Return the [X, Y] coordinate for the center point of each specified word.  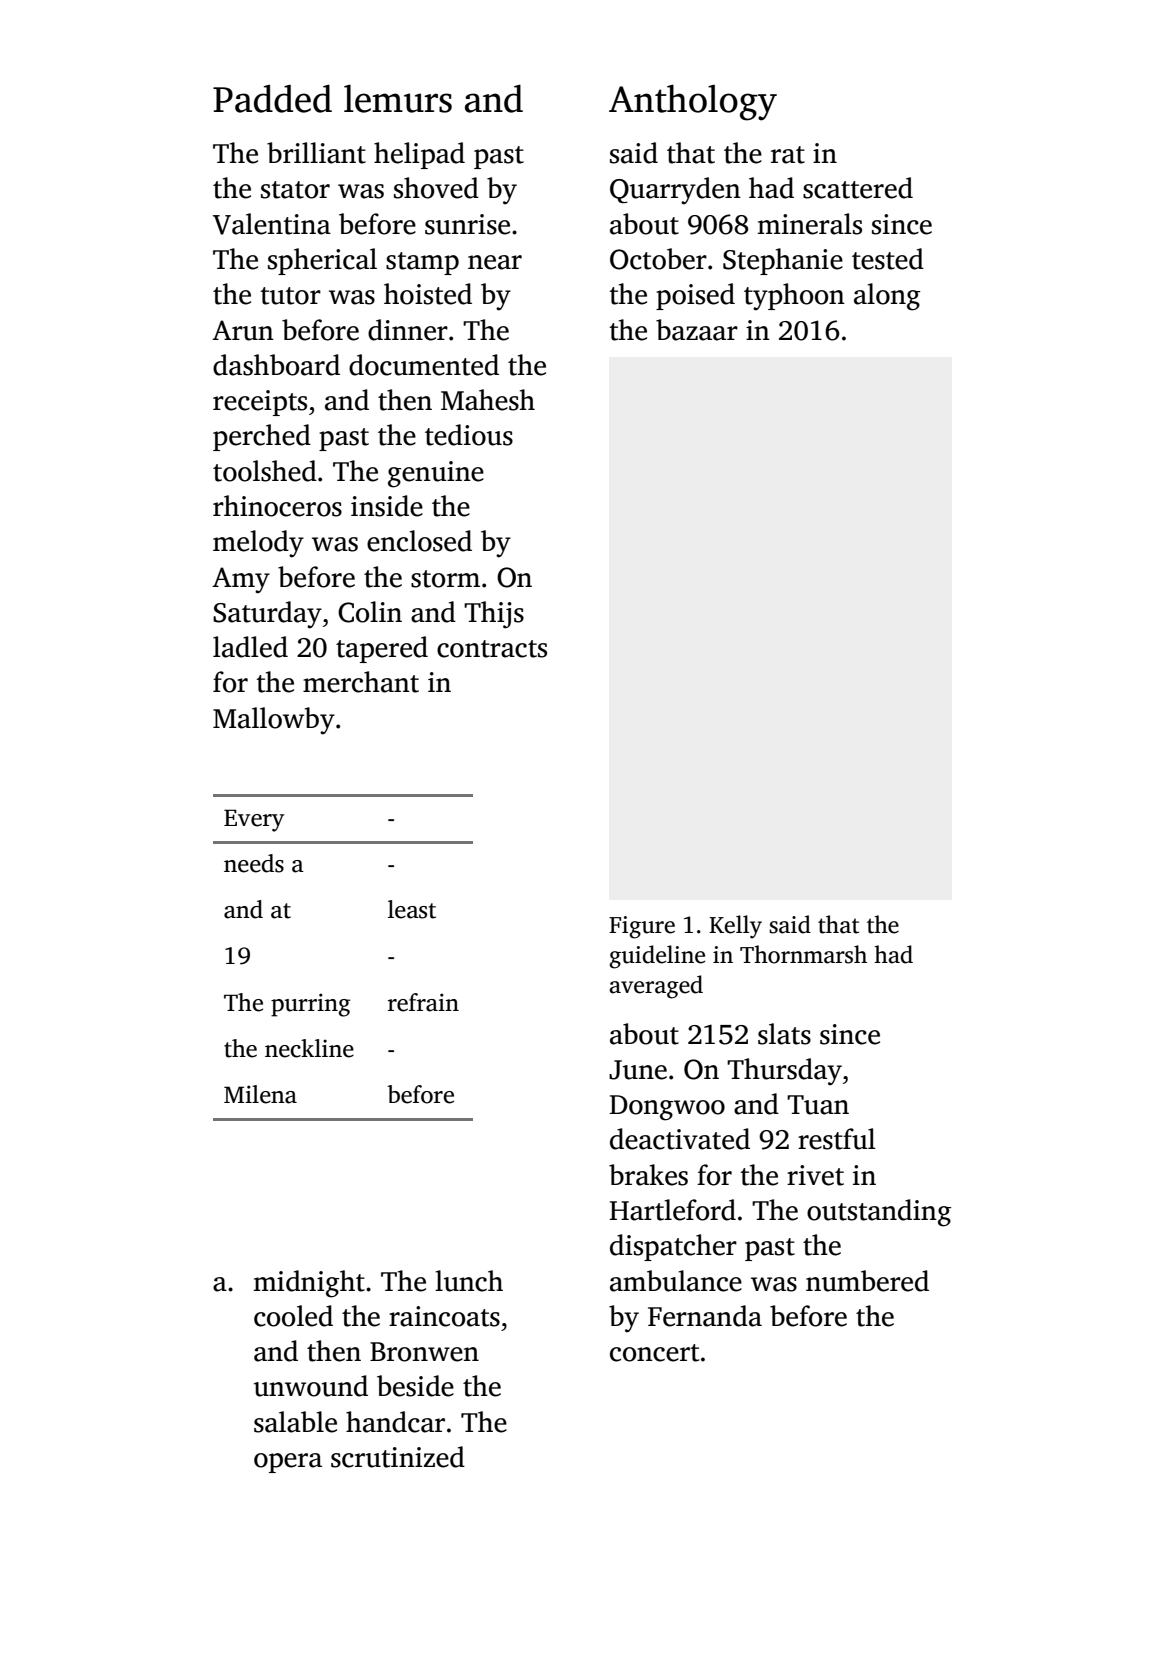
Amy [241, 580]
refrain [423, 1002]
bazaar [697, 330]
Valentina [272, 224]
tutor [290, 296]
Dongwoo [667, 1108]
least [412, 909]
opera [288, 1463]
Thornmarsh [803, 954]
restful [837, 1139]
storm [445, 579]
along [887, 297]
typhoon [794, 297]
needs [254, 863]
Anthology [693, 103]
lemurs [398, 99]
